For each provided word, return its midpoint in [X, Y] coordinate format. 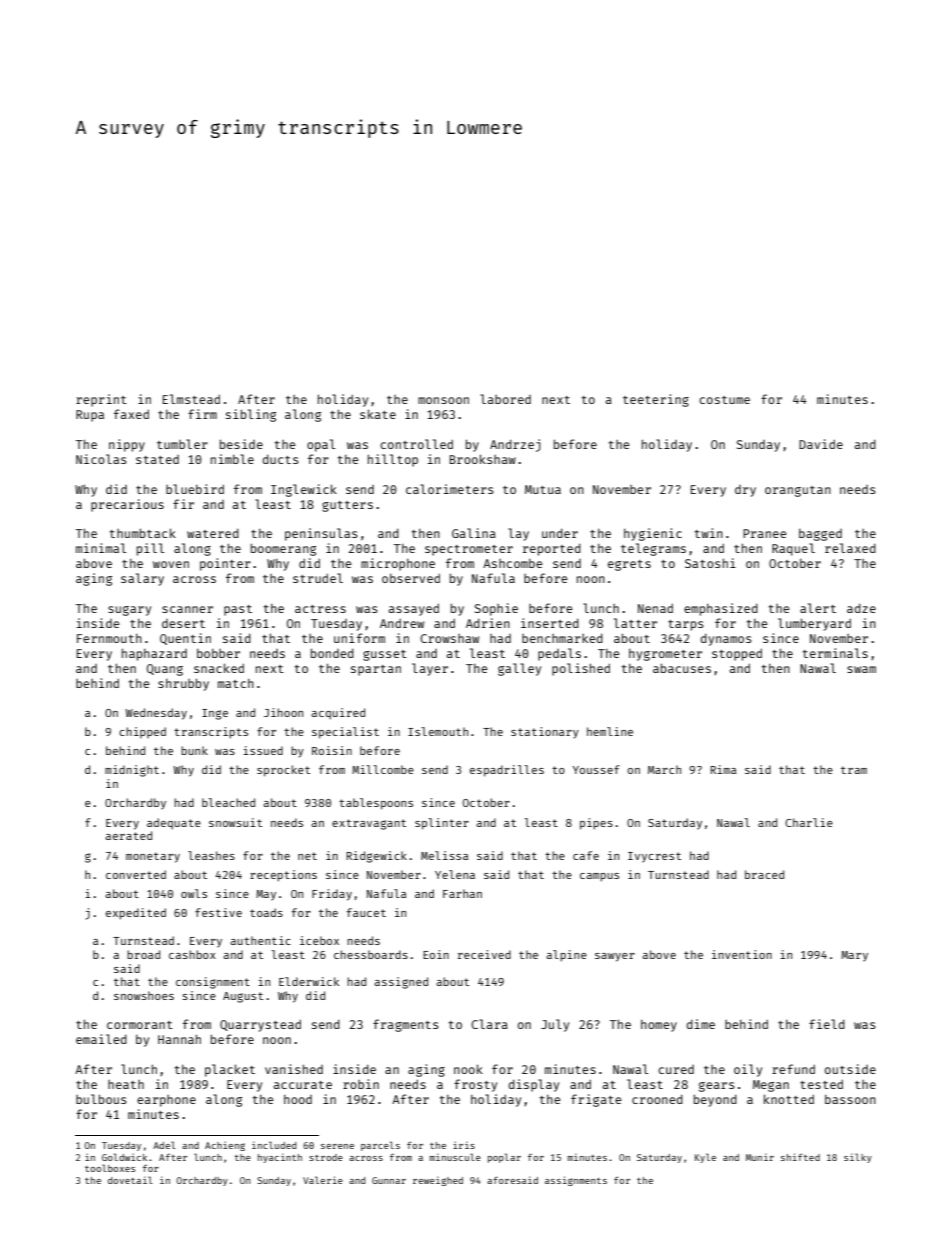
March [664, 769]
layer [430, 669]
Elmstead [191, 399]
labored [505, 399]
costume [724, 400]
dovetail [130, 1180]
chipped [142, 732]
